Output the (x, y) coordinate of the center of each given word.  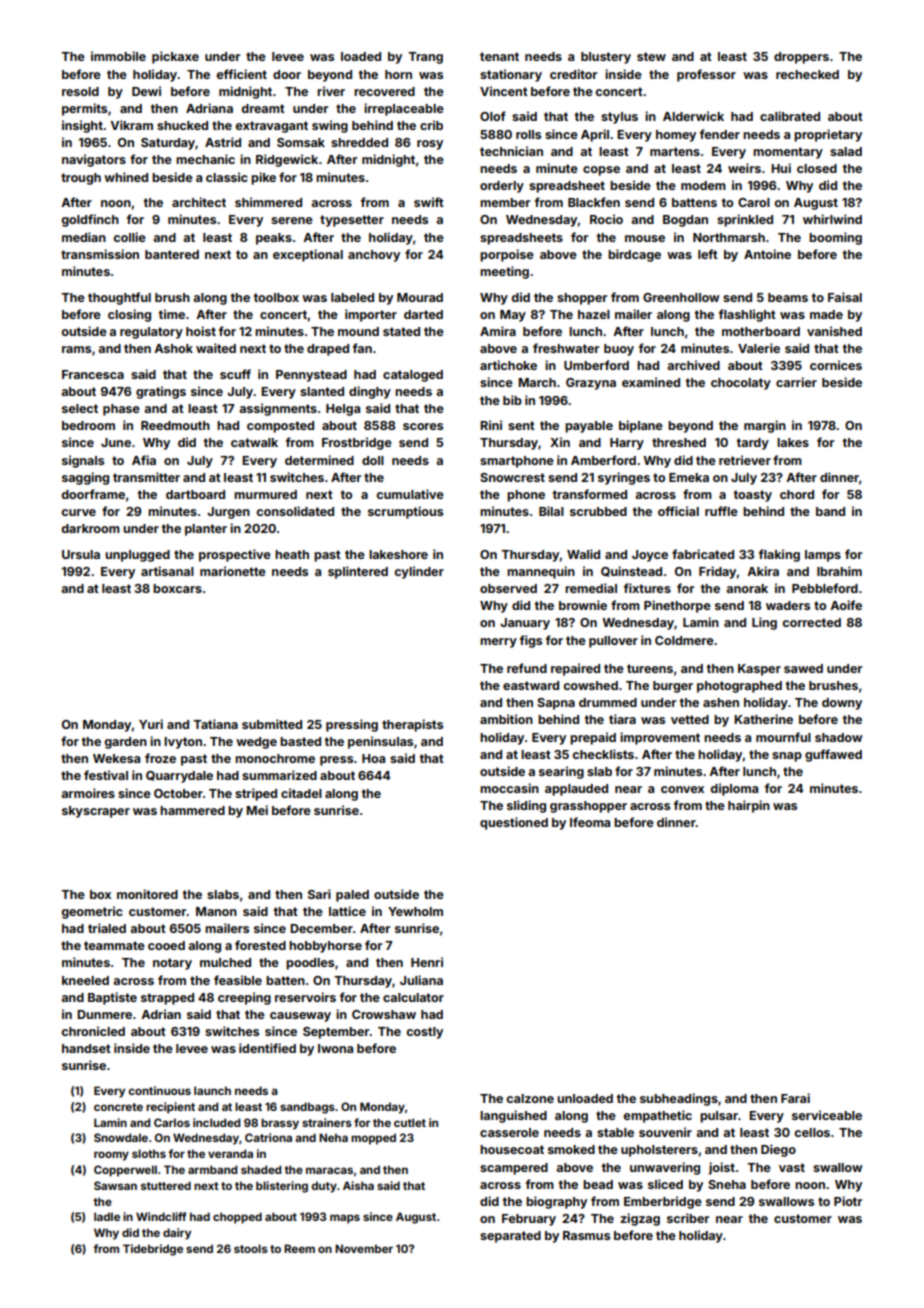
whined (126, 177)
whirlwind (832, 219)
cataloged (413, 376)
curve (78, 512)
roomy (111, 1156)
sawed (803, 668)
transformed (590, 494)
